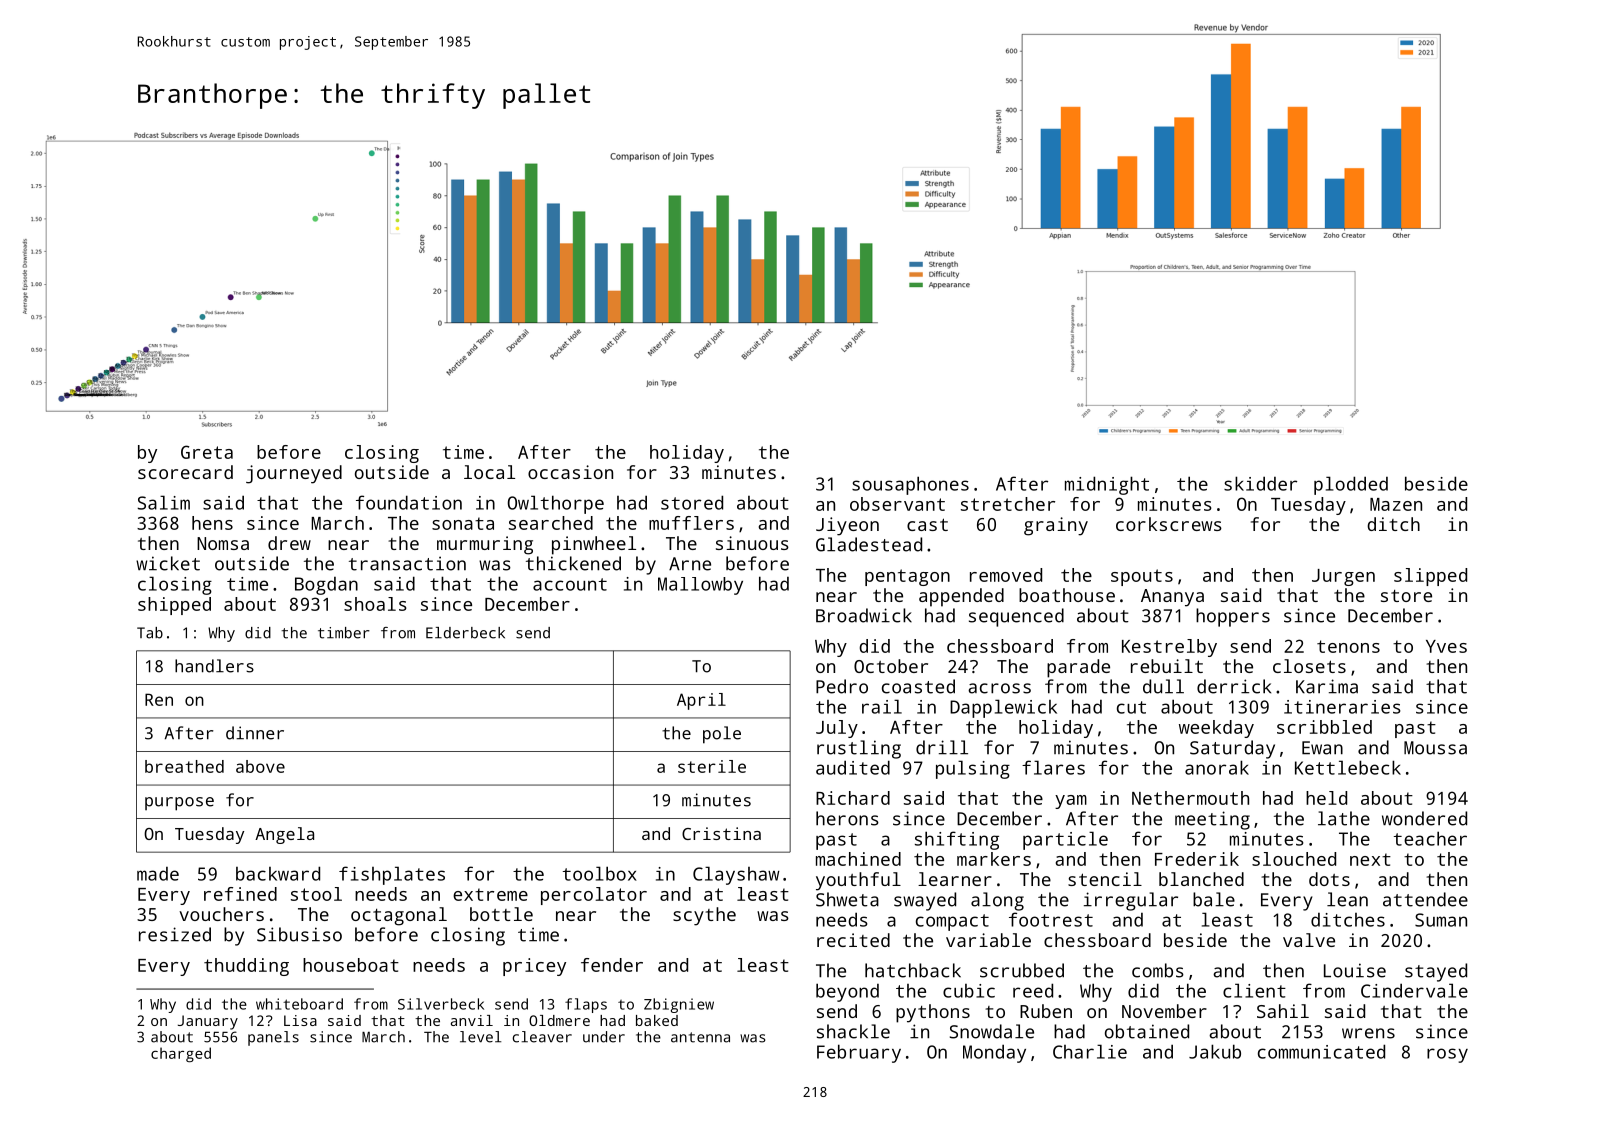  Describe the element at coordinates (278, 873) in the screenshot. I see `backward` at that location.
